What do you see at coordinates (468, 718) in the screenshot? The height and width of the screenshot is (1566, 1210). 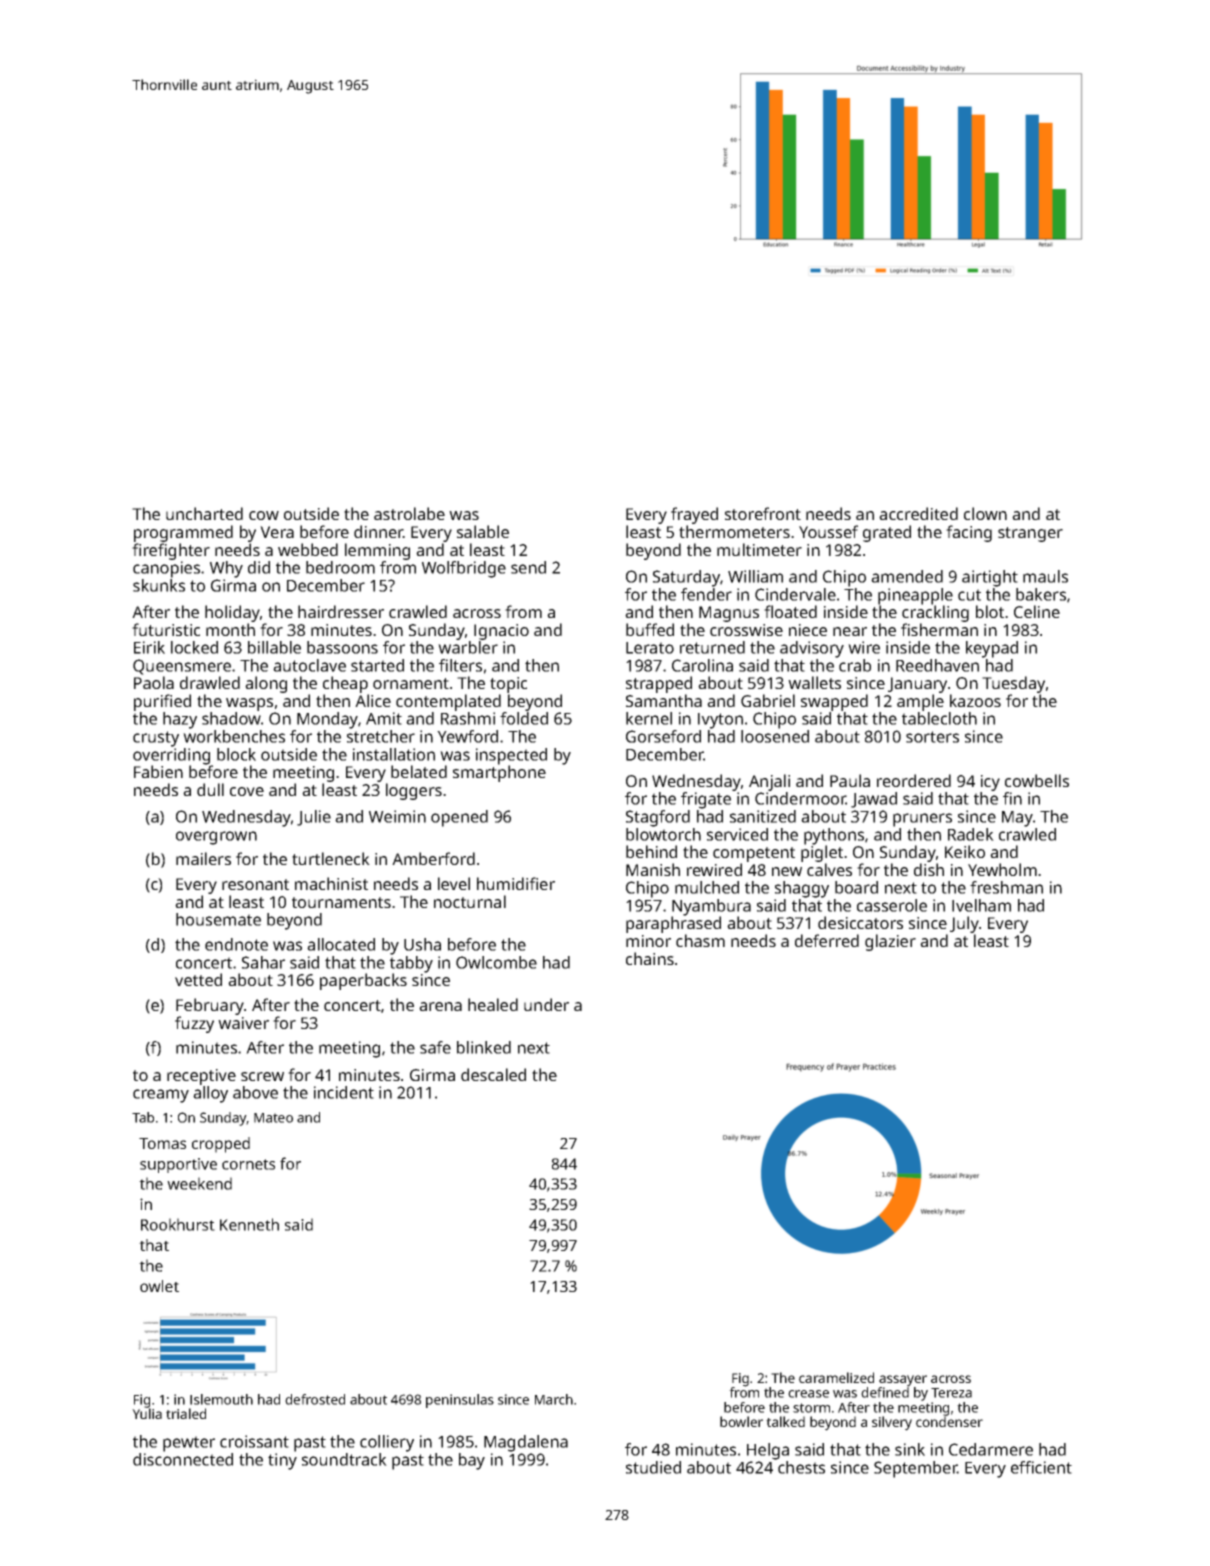 I see `Rashmi` at bounding box center [468, 718].
